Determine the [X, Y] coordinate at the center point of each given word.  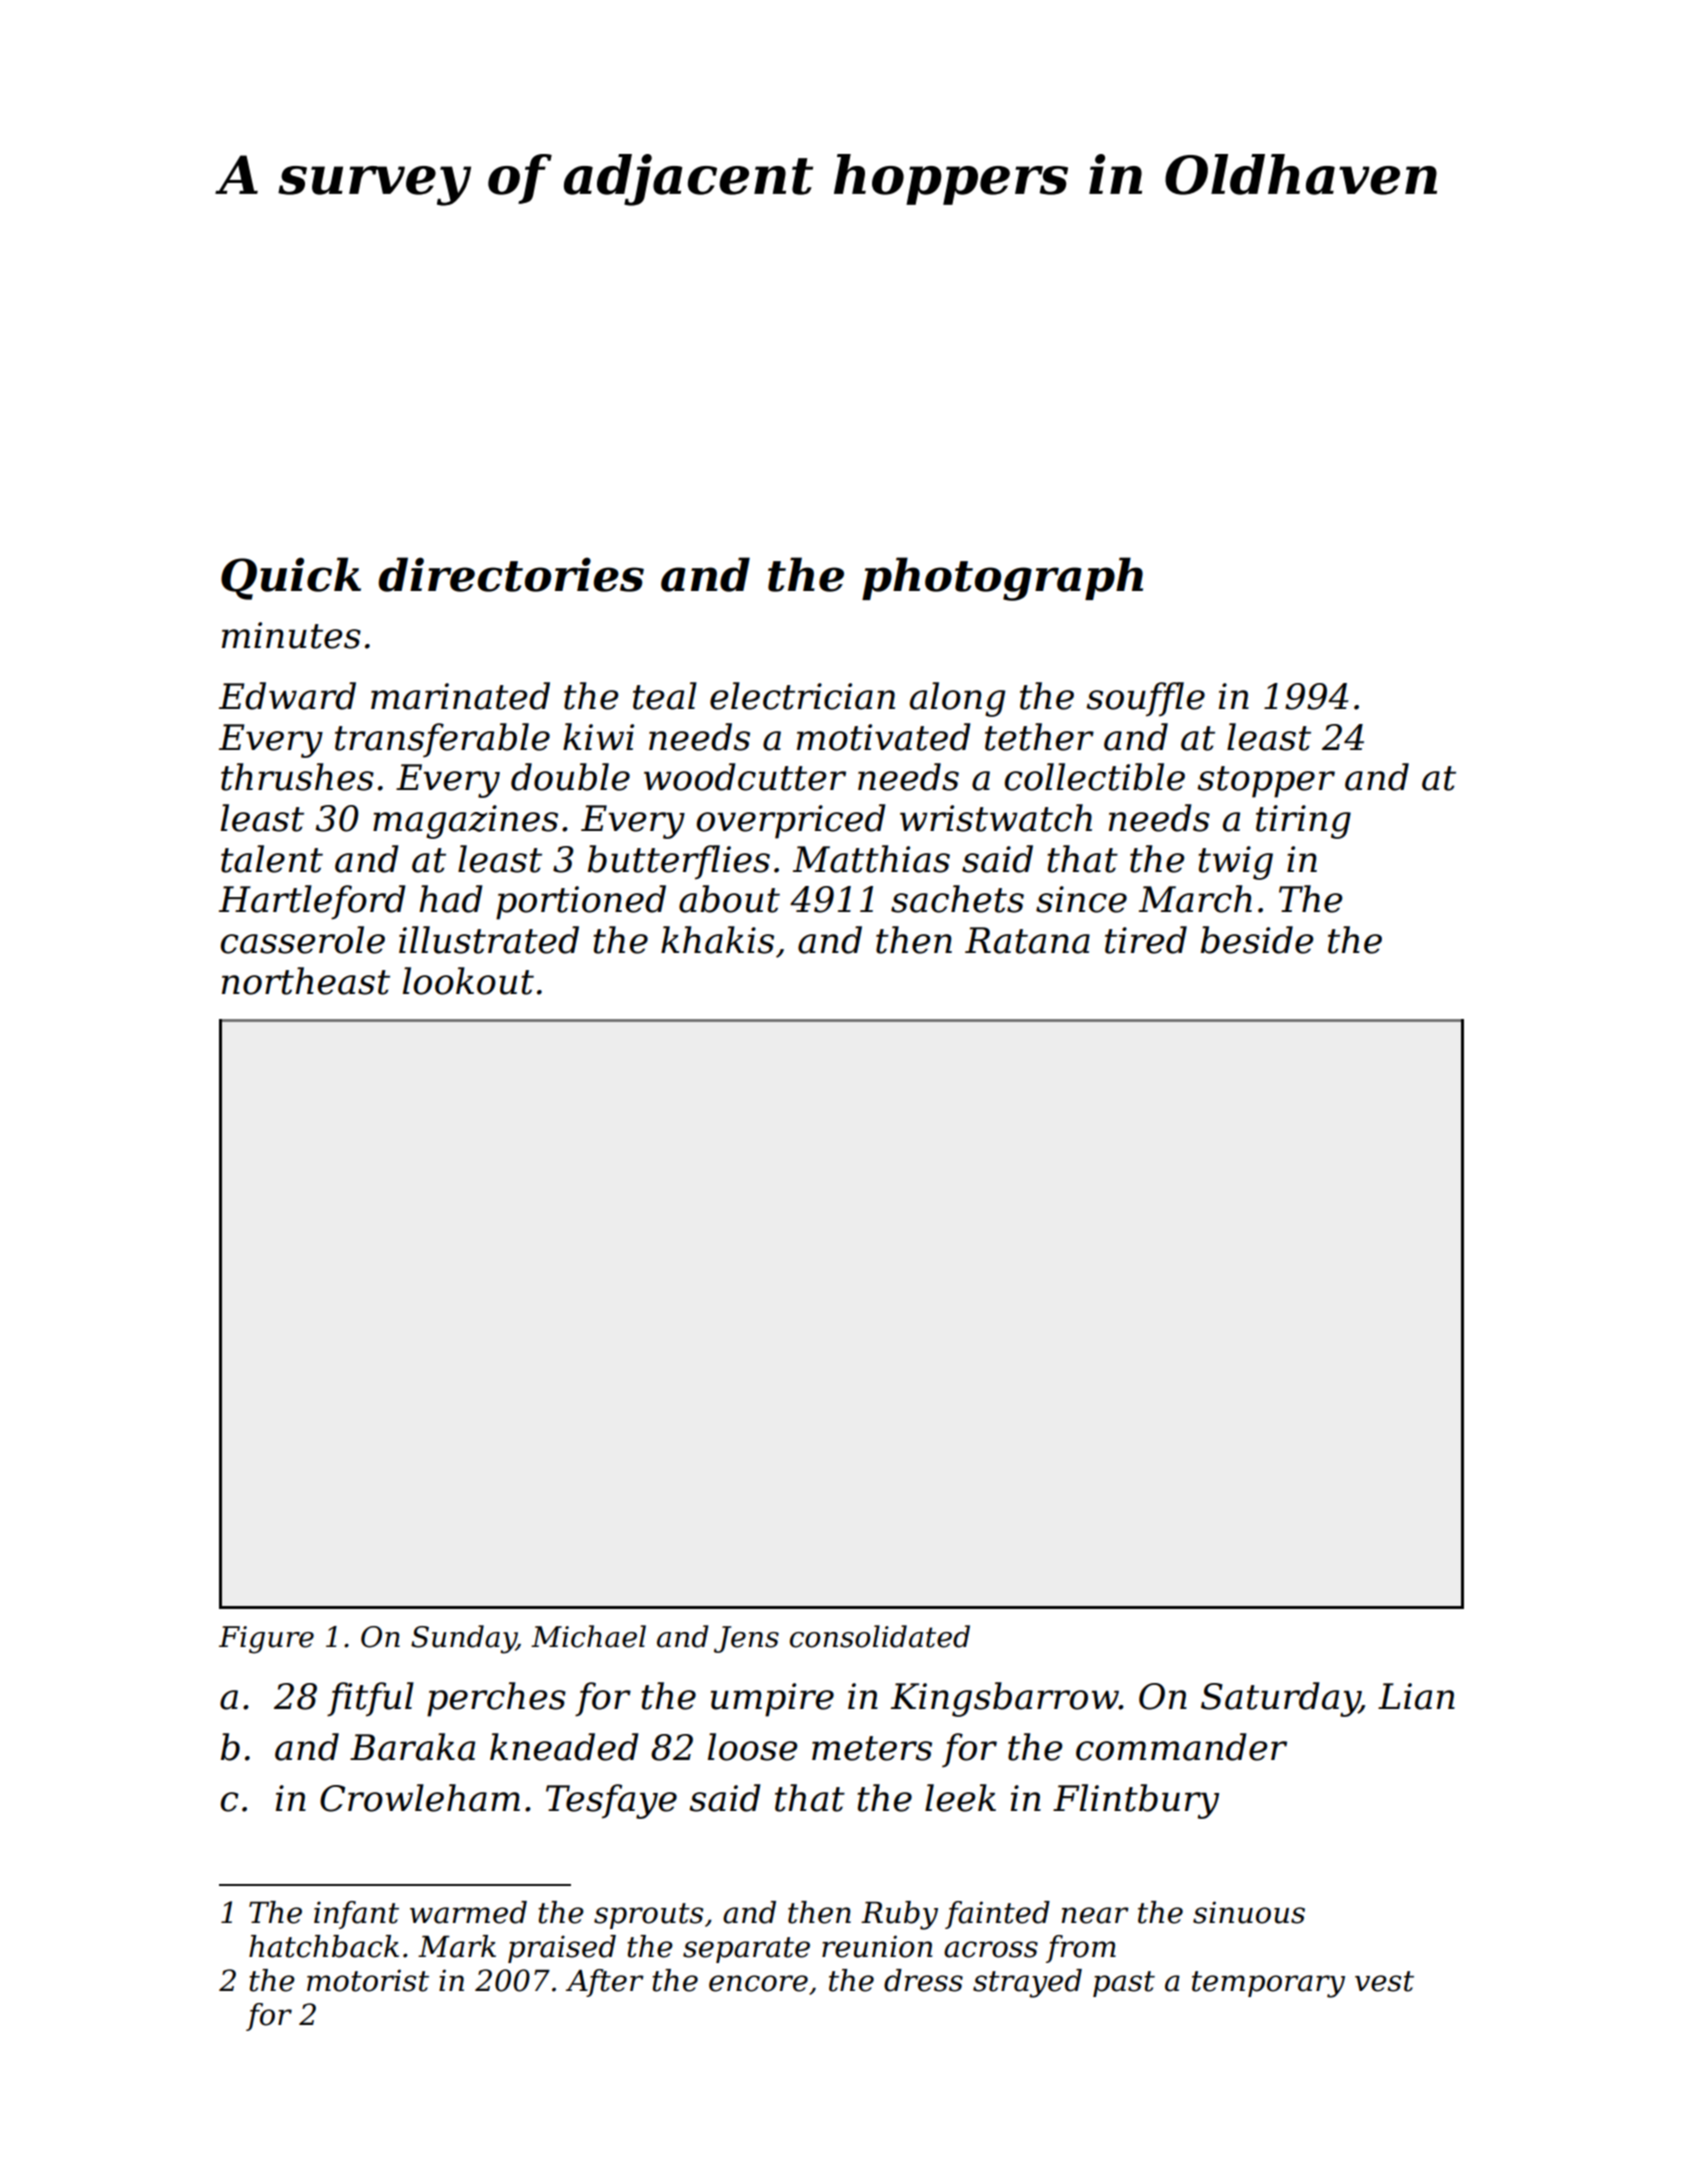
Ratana [1027, 940]
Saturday [1280, 1699]
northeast [306, 981]
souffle [1145, 699]
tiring [1303, 822]
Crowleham [420, 1798]
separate [746, 1950]
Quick [291, 578]
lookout [468, 981]
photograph [1002, 579]
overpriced [790, 821]
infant [356, 1915]
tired [1146, 940]
